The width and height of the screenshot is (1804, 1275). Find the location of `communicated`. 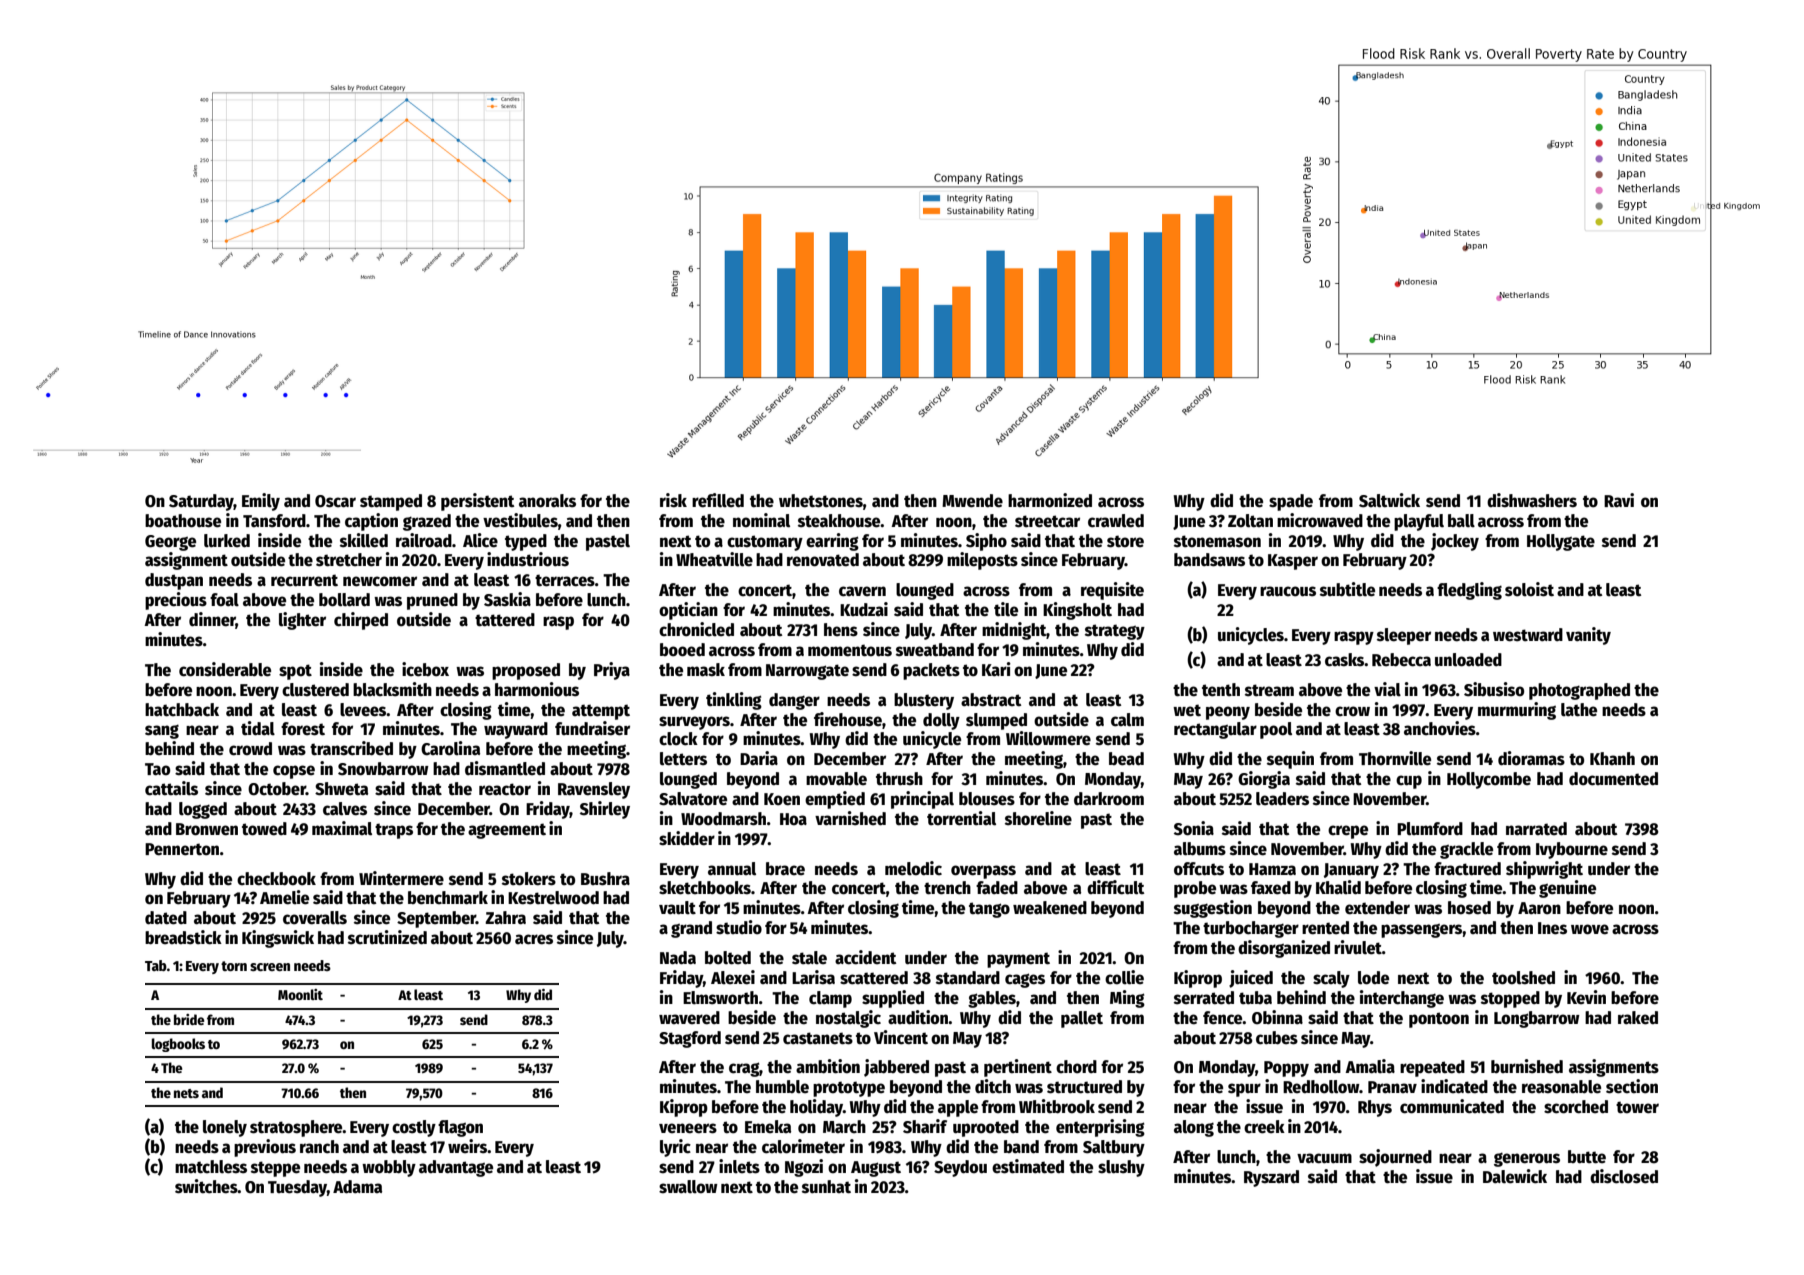

communicated is located at coordinates (1452, 1106).
